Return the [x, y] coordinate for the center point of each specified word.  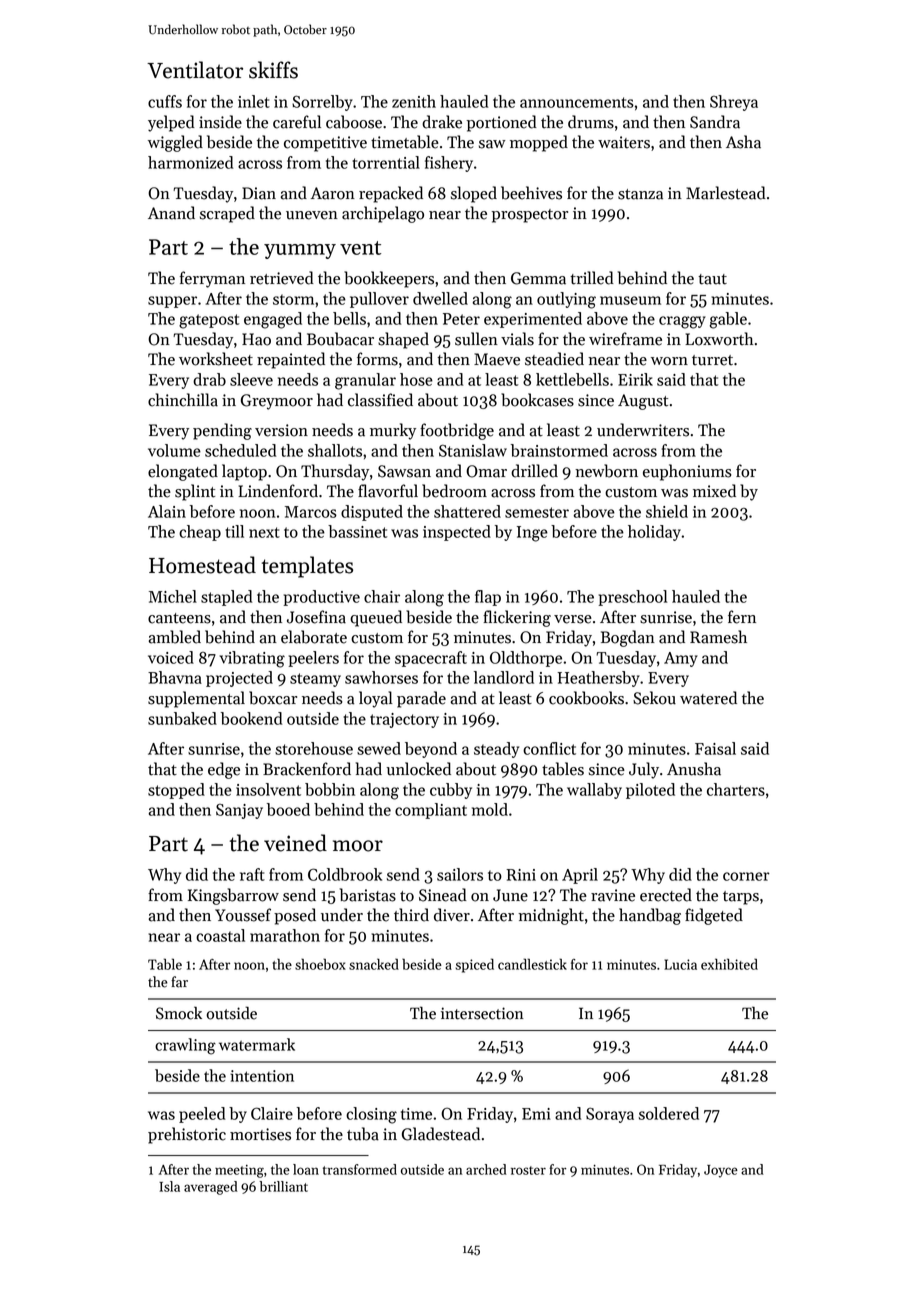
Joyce [721, 1171]
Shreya [734, 103]
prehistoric [187, 1135]
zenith [414, 101]
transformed [360, 1169]
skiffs [273, 70]
